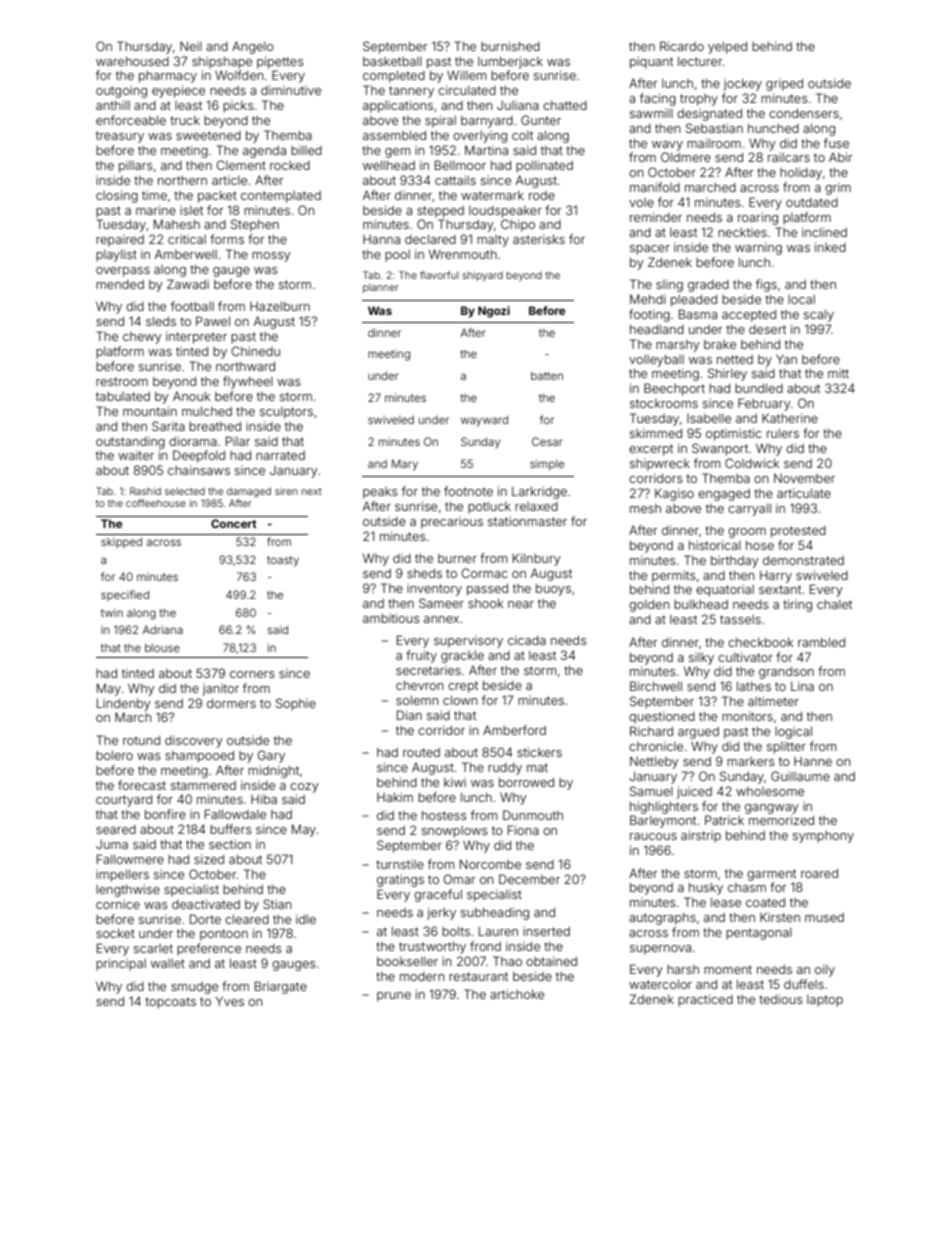 This screenshot has width=952, height=1233. Describe the element at coordinates (196, 337) in the screenshot. I see `interpreter` at that location.
